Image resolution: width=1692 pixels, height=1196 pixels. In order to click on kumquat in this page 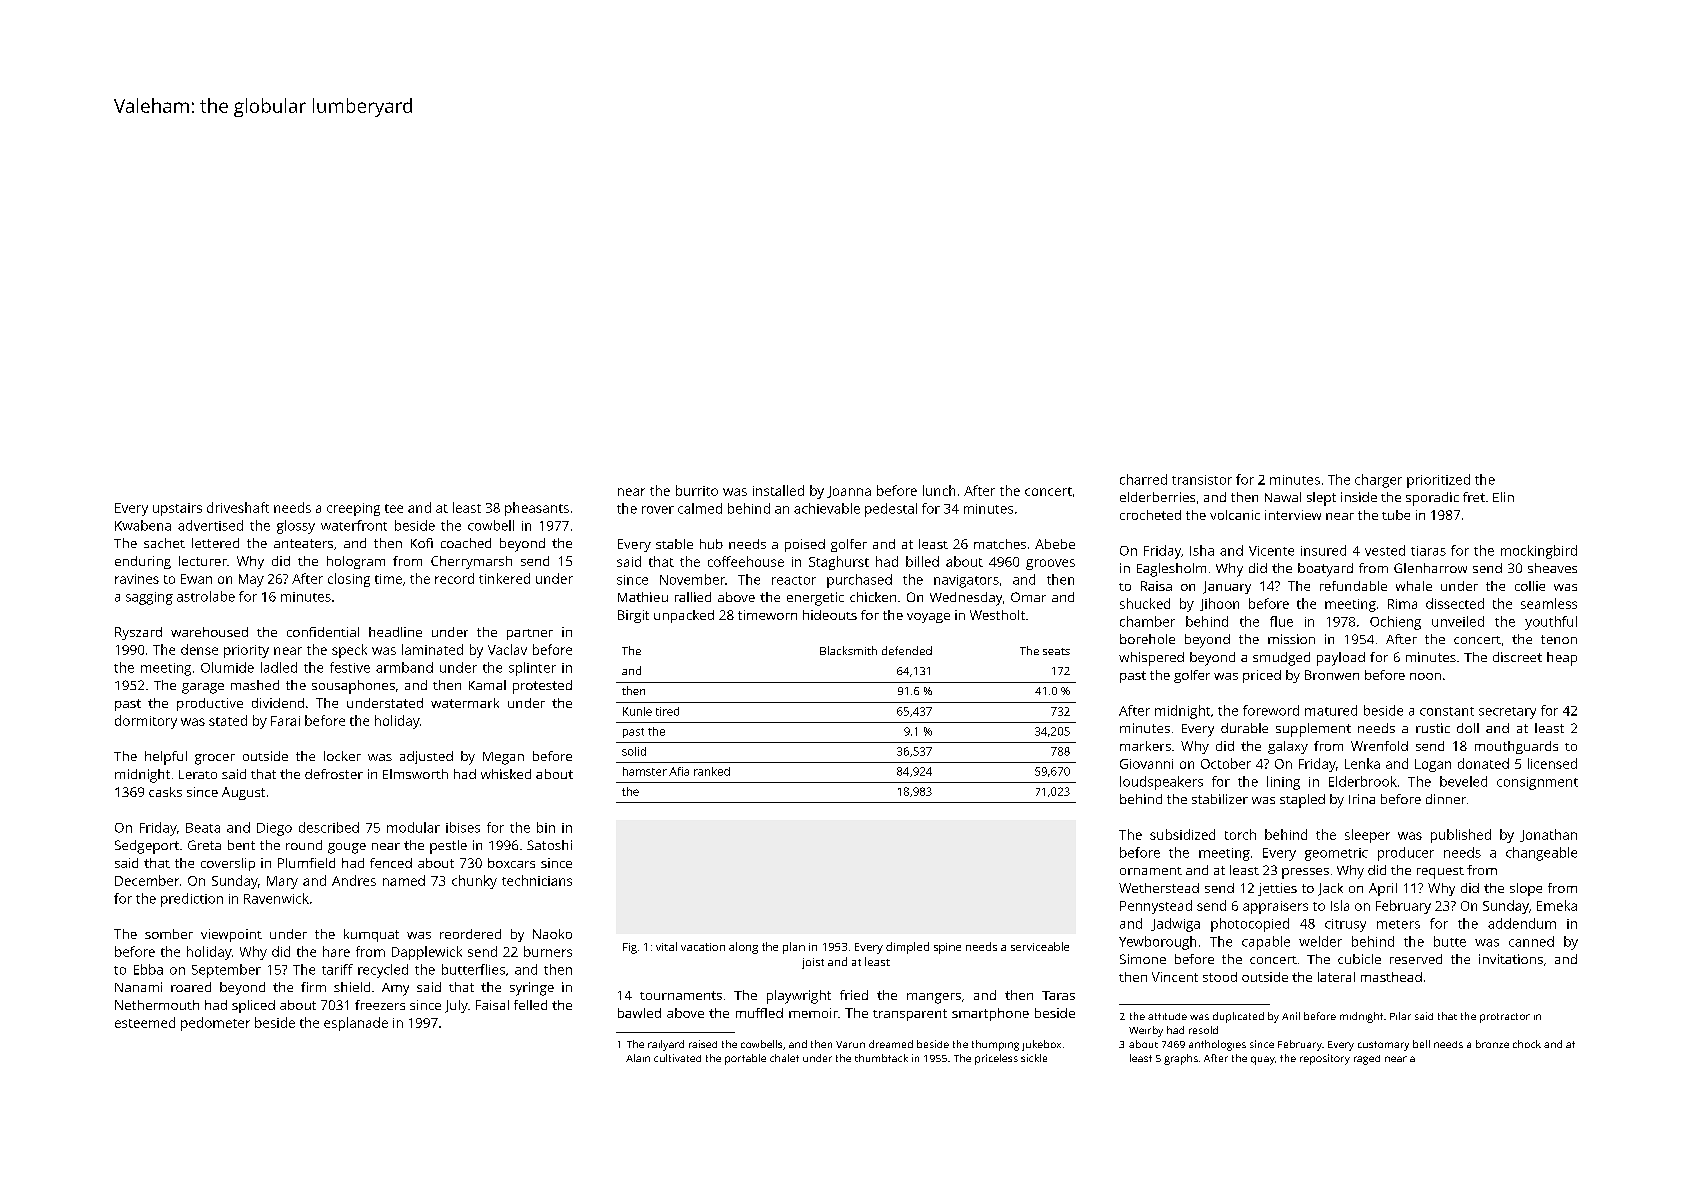, I will do `click(371, 935)`.
